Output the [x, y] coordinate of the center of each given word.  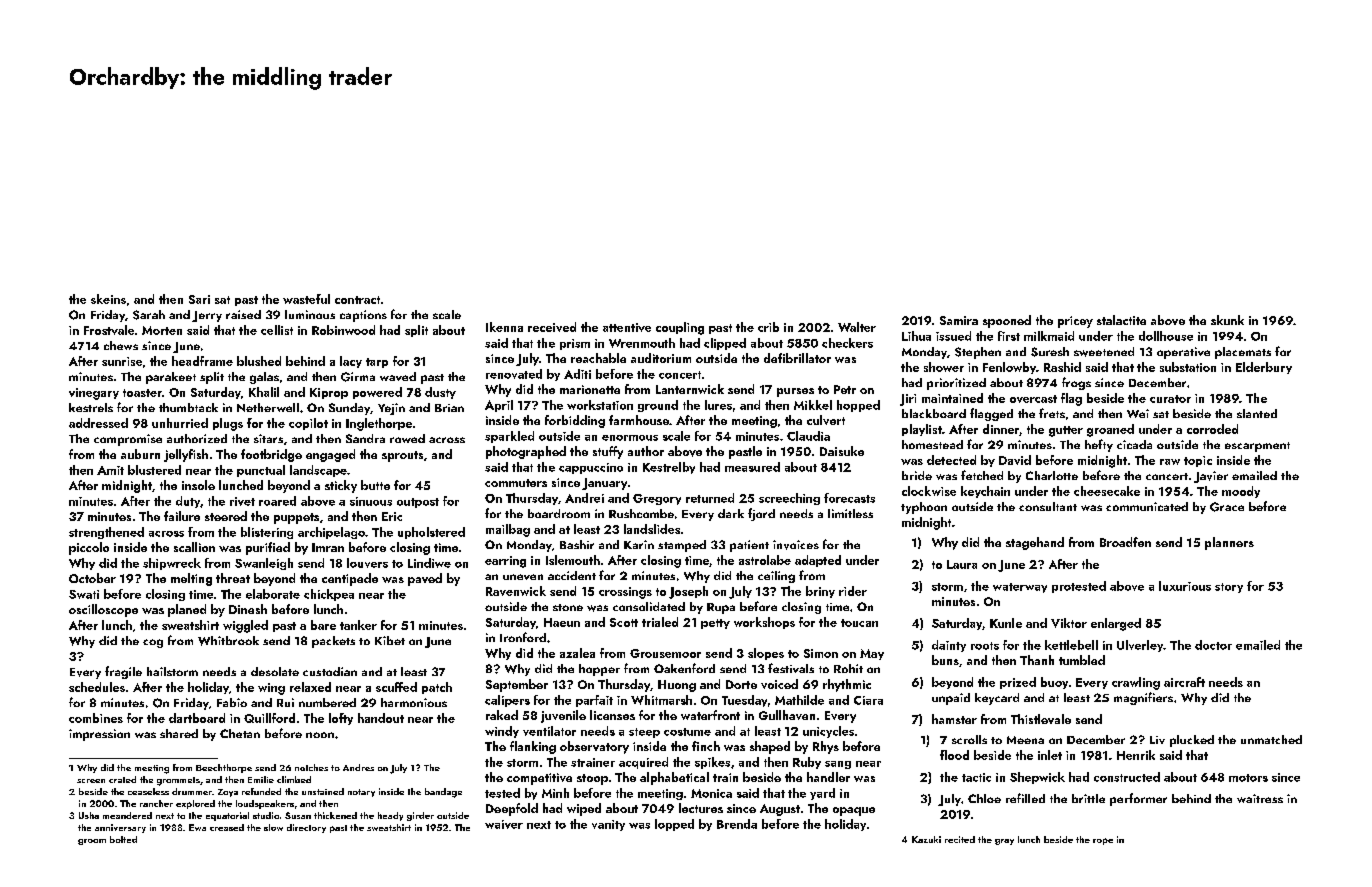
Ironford [523, 637]
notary [361, 793]
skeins [108, 299]
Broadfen [1125, 542]
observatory [594, 747]
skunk [1227, 320]
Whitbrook [228, 641]
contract [357, 300]
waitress [1260, 798]
